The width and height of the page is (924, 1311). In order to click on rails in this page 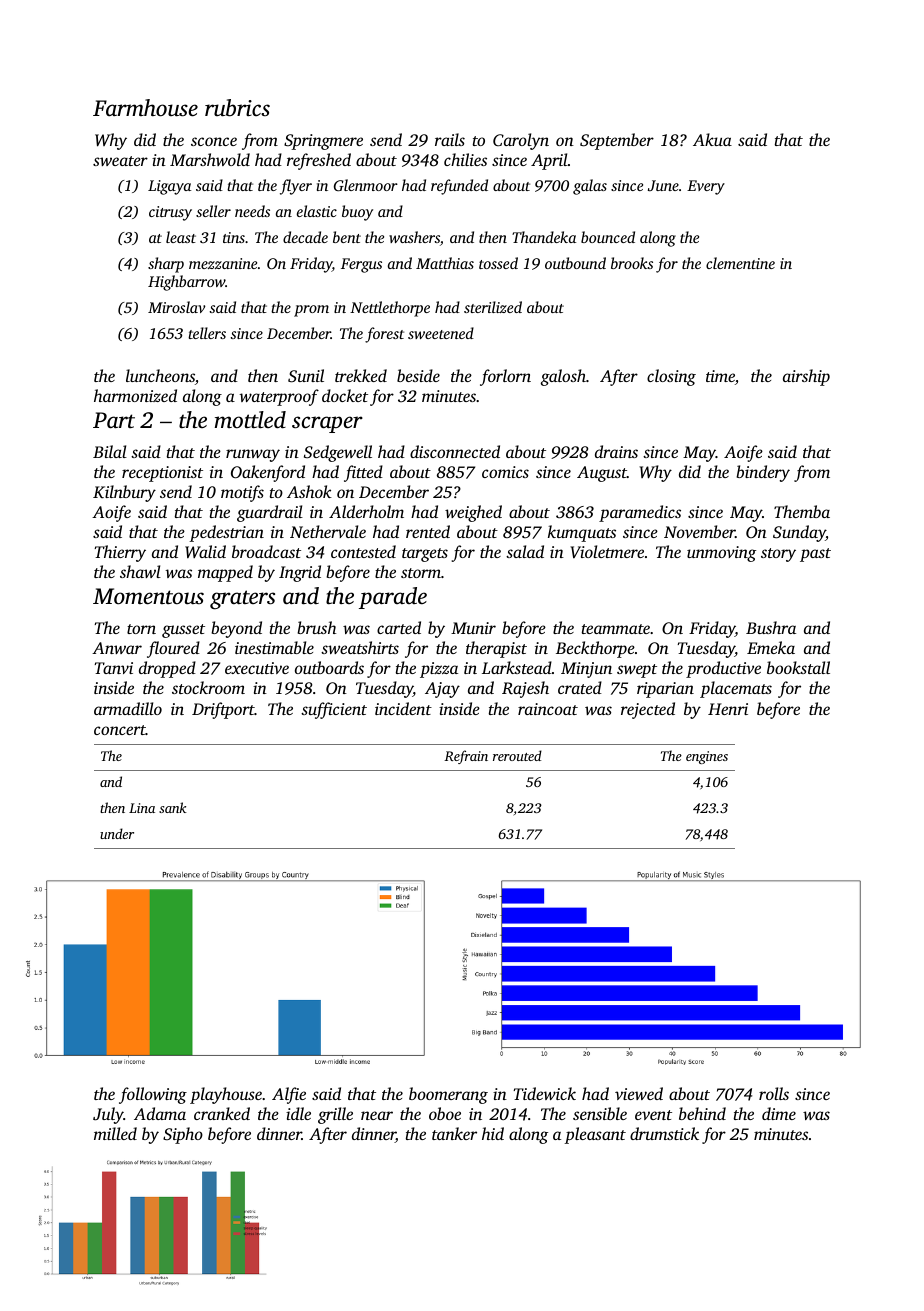, I will do `click(450, 139)`.
